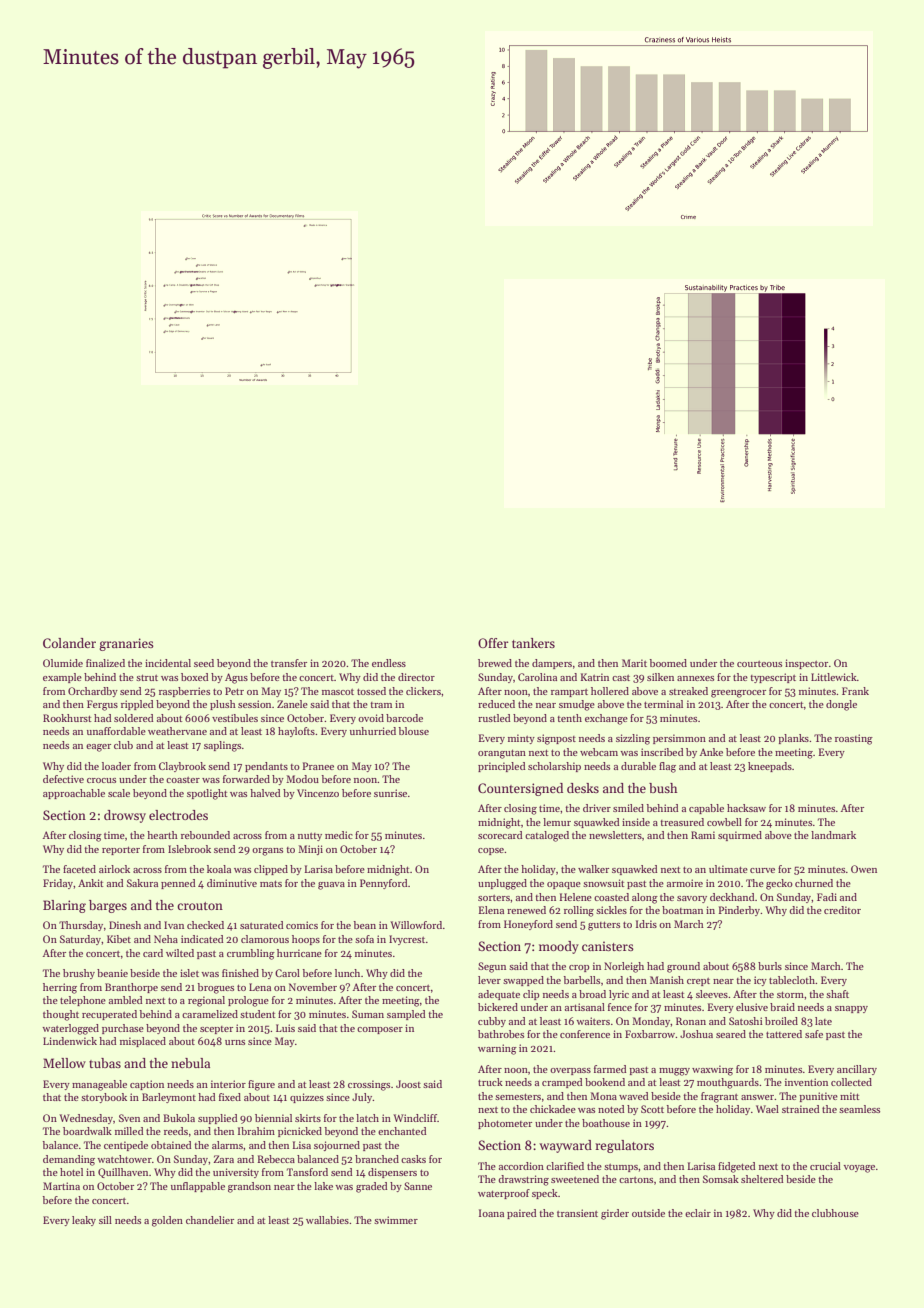  Describe the element at coordinates (389, 663) in the screenshot. I see `endless` at that location.
